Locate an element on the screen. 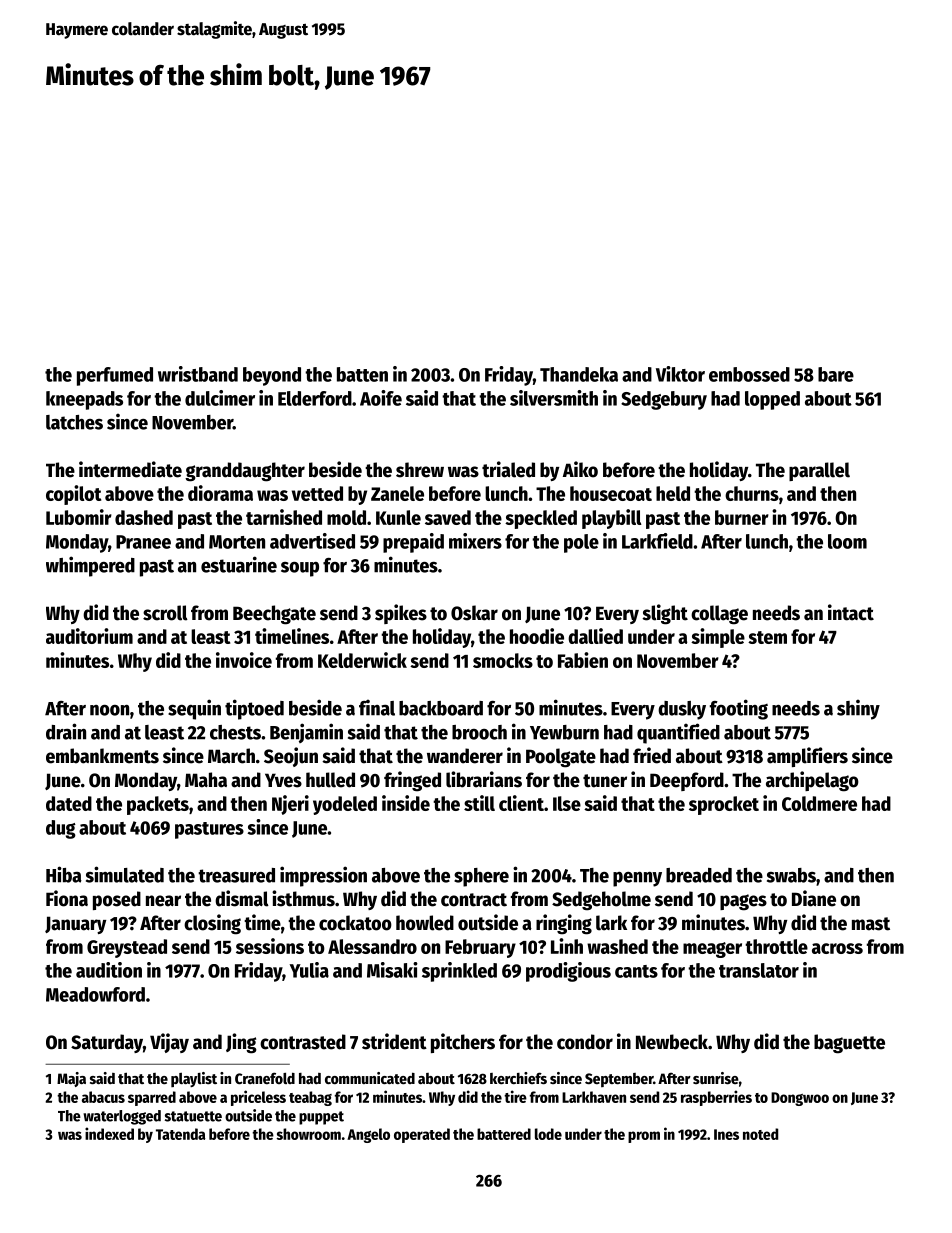  Angelo is located at coordinates (368, 1135).
